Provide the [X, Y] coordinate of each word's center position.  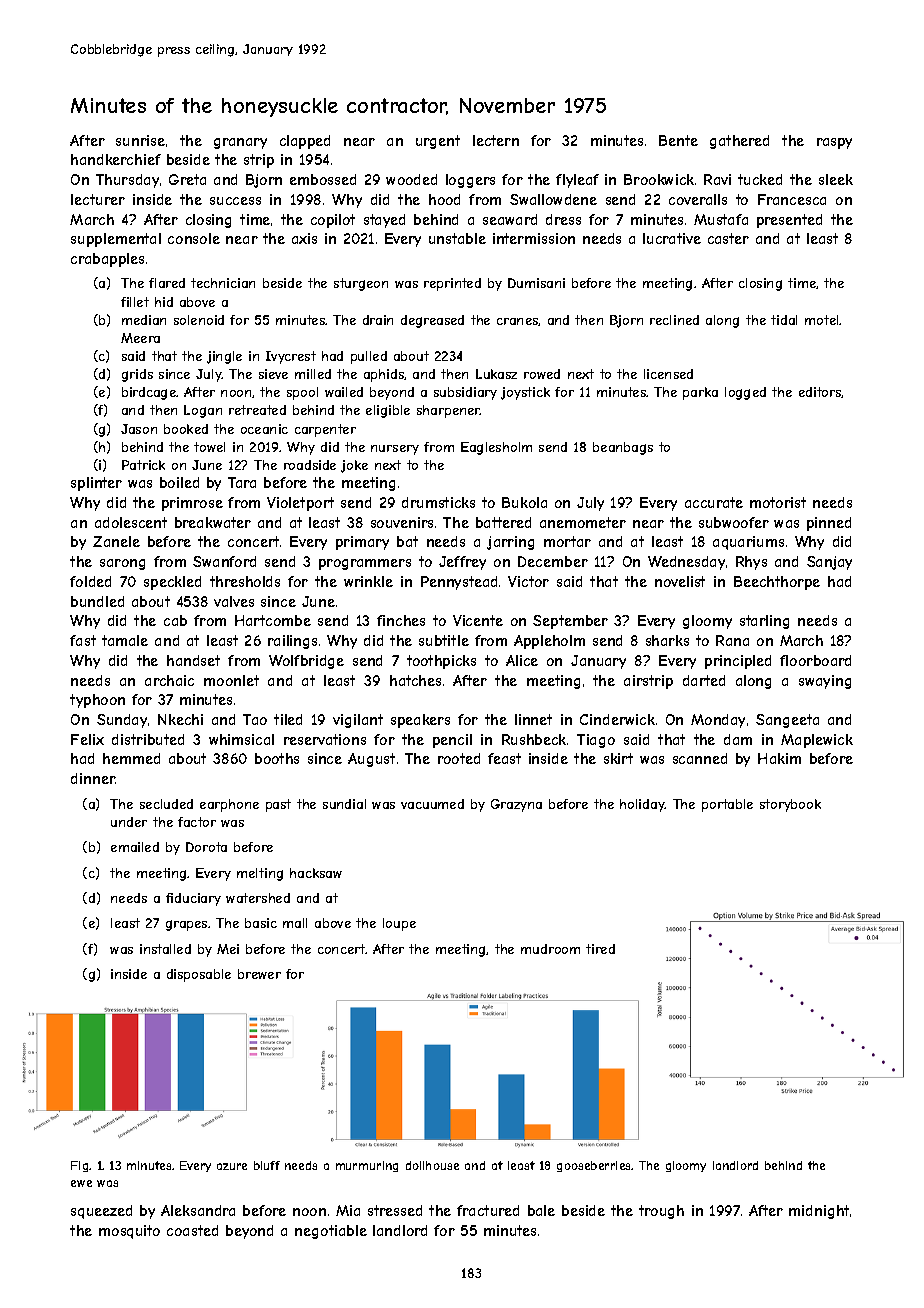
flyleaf [577, 181]
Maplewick [817, 741]
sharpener [448, 411]
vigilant [358, 721]
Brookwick [659, 179]
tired [600, 949]
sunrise [140, 140]
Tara [242, 482]
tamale [125, 640]
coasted [192, 1230]
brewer [259, 974]
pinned [829, 524]
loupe [399, 924]
